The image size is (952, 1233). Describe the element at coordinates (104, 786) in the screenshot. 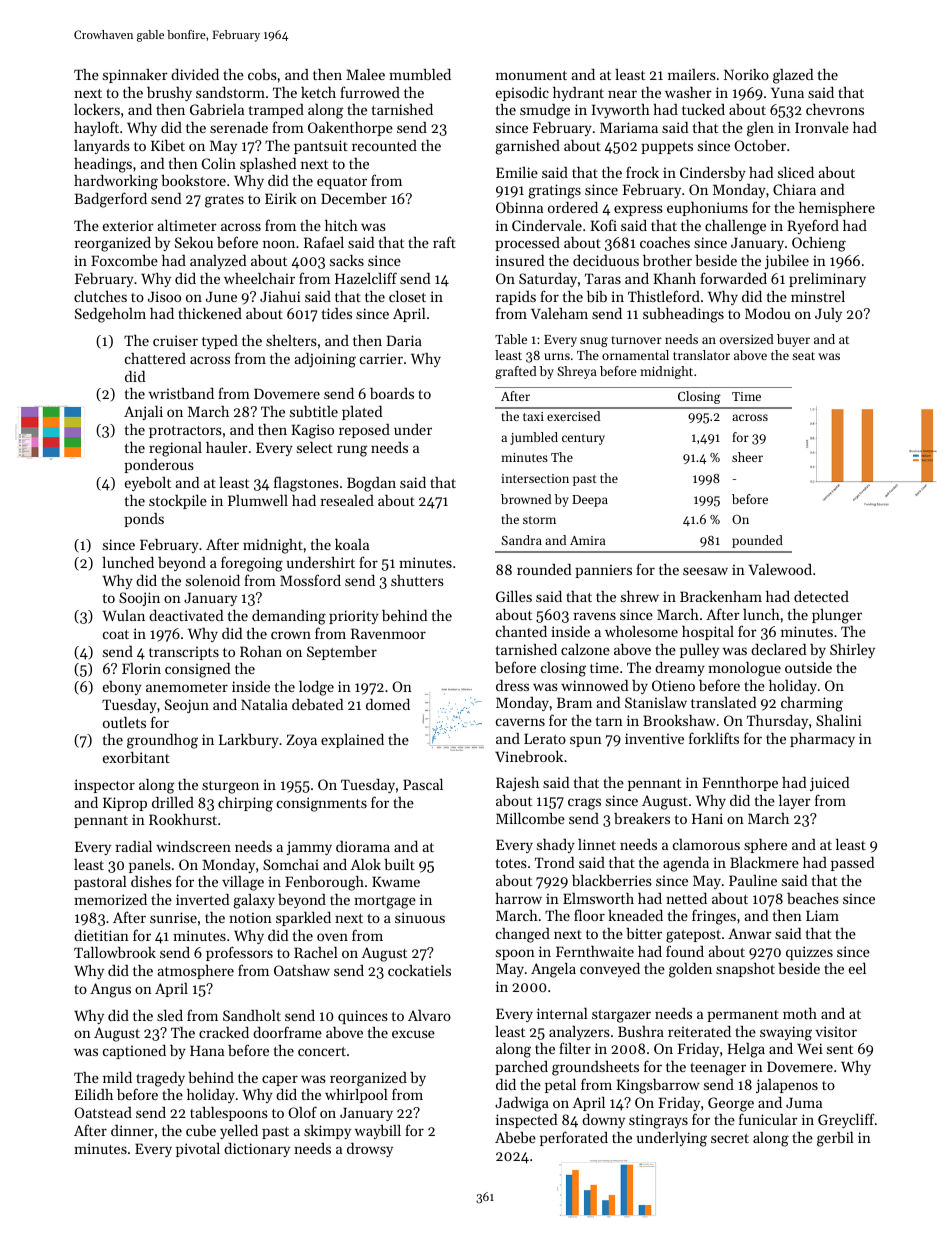

I see `inspector` at that location.
